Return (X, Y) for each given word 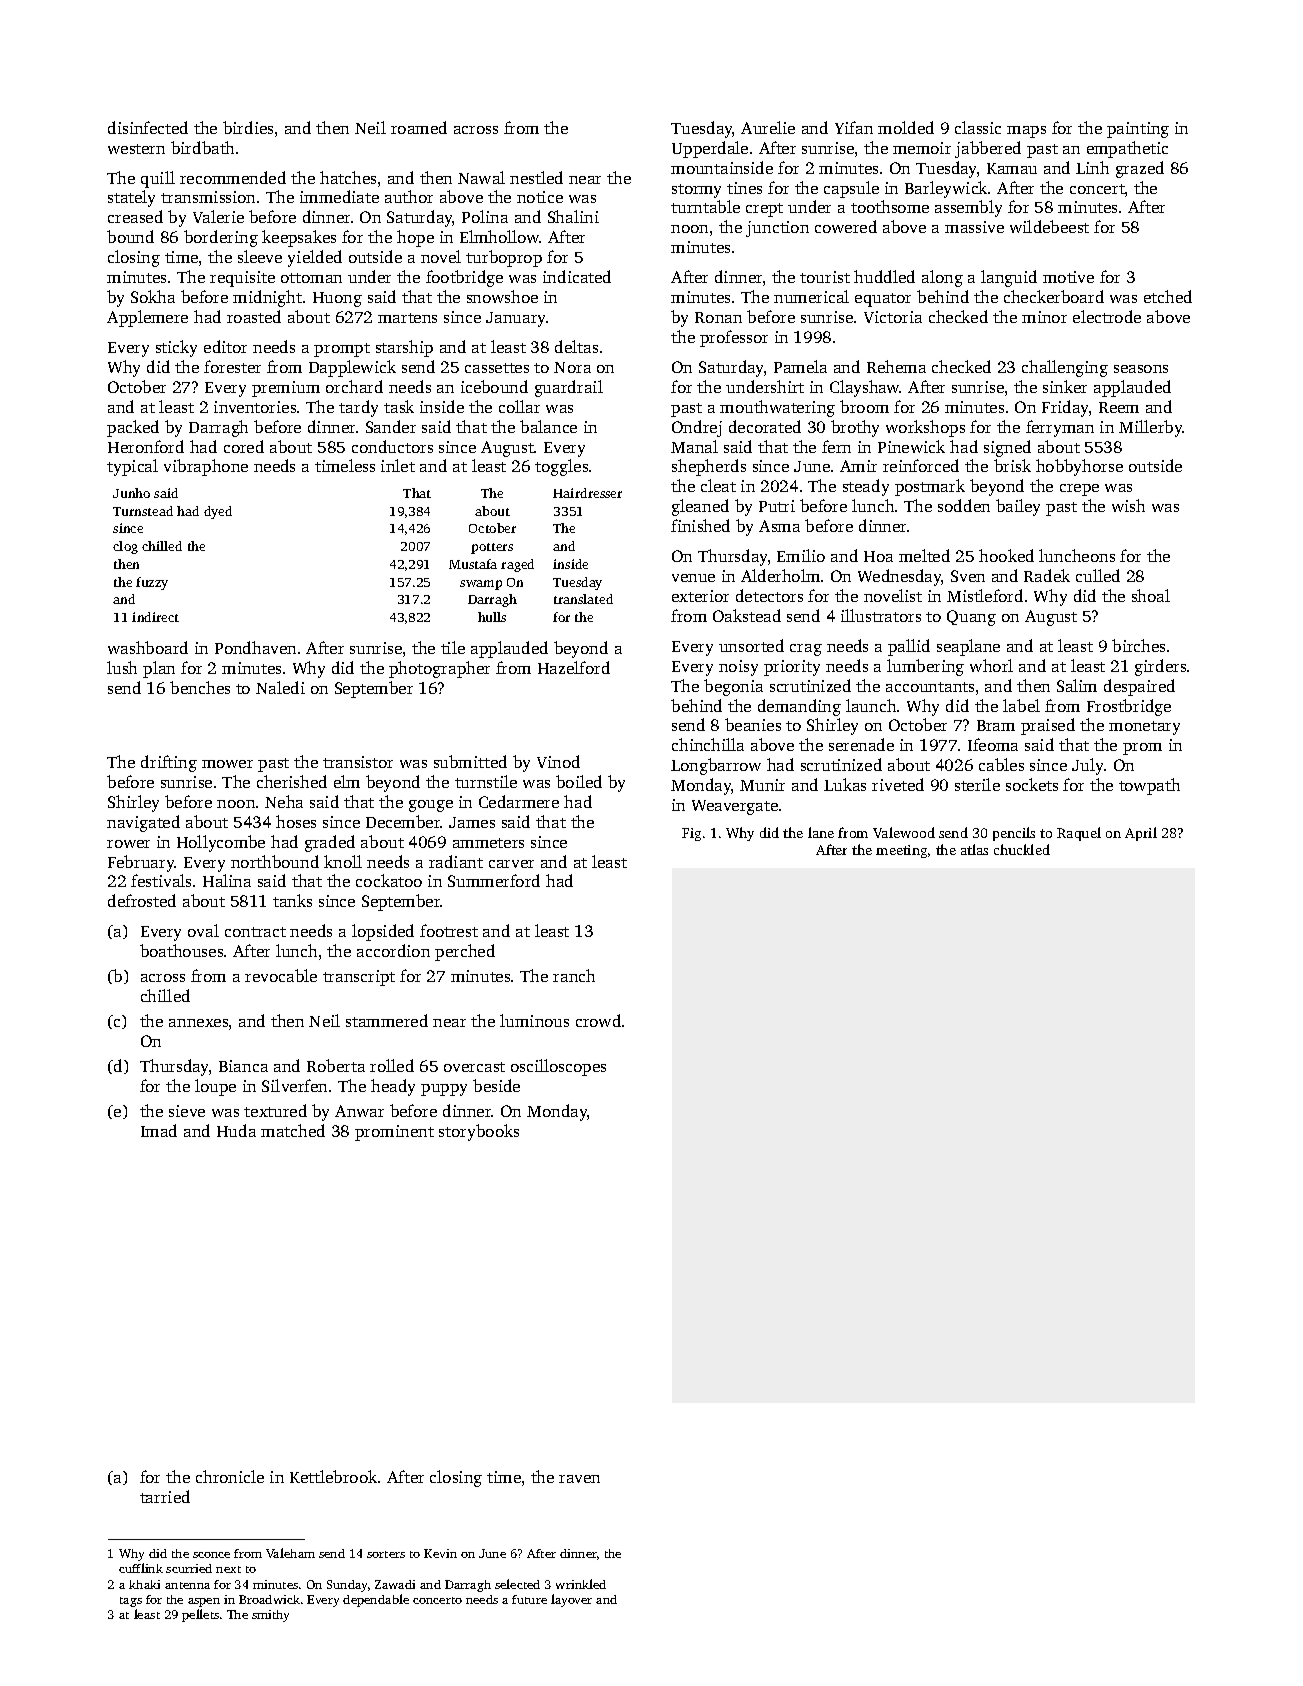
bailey (1018, 507)
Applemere (147, 318)
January (516, 319)
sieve (187, 1111)
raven (579, 1479)
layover (571, 1600)
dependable (376, 1600)
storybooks (479, 1132)
